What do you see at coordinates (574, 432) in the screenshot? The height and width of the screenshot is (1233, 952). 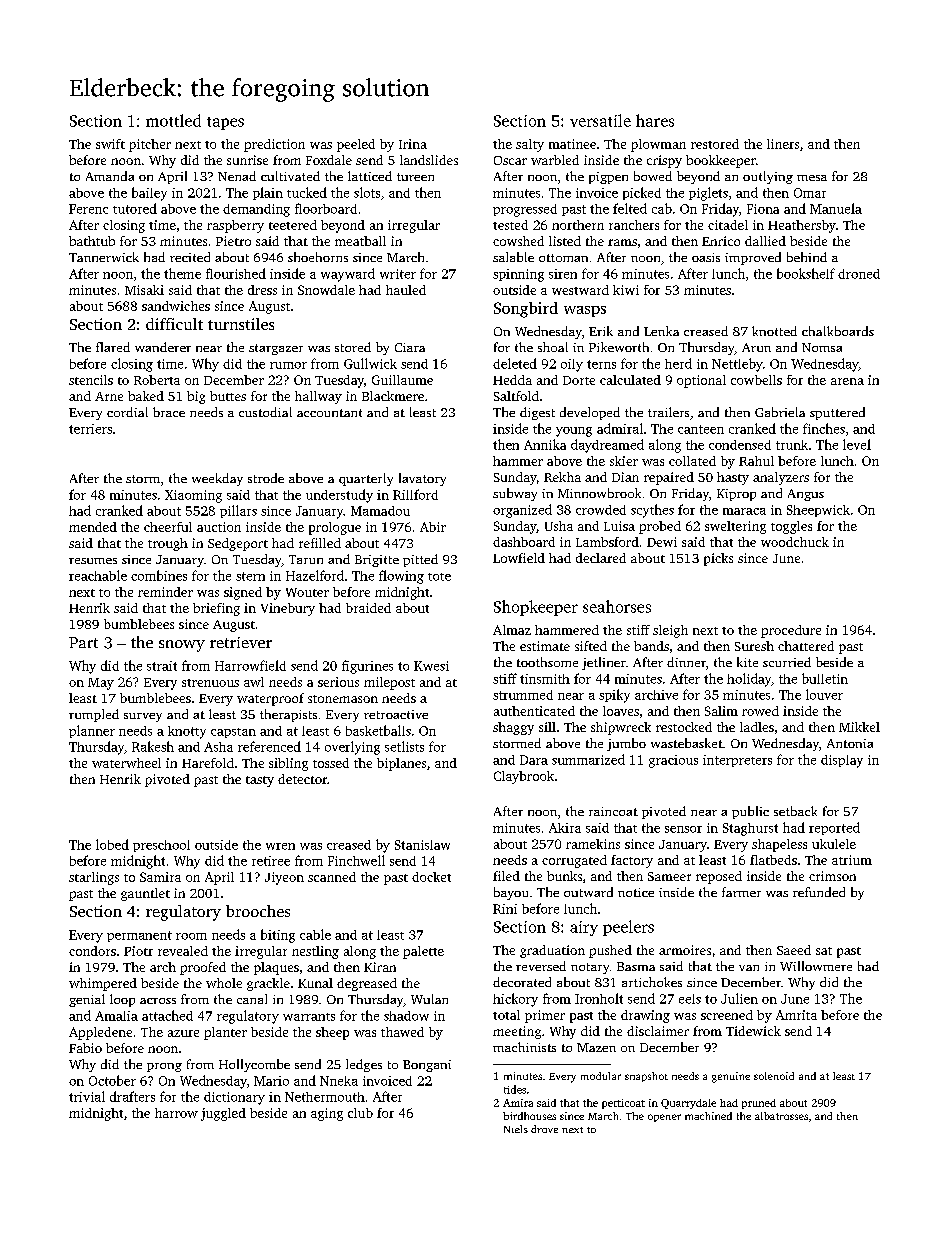 I see `young` at bounding box center [574, 432].
